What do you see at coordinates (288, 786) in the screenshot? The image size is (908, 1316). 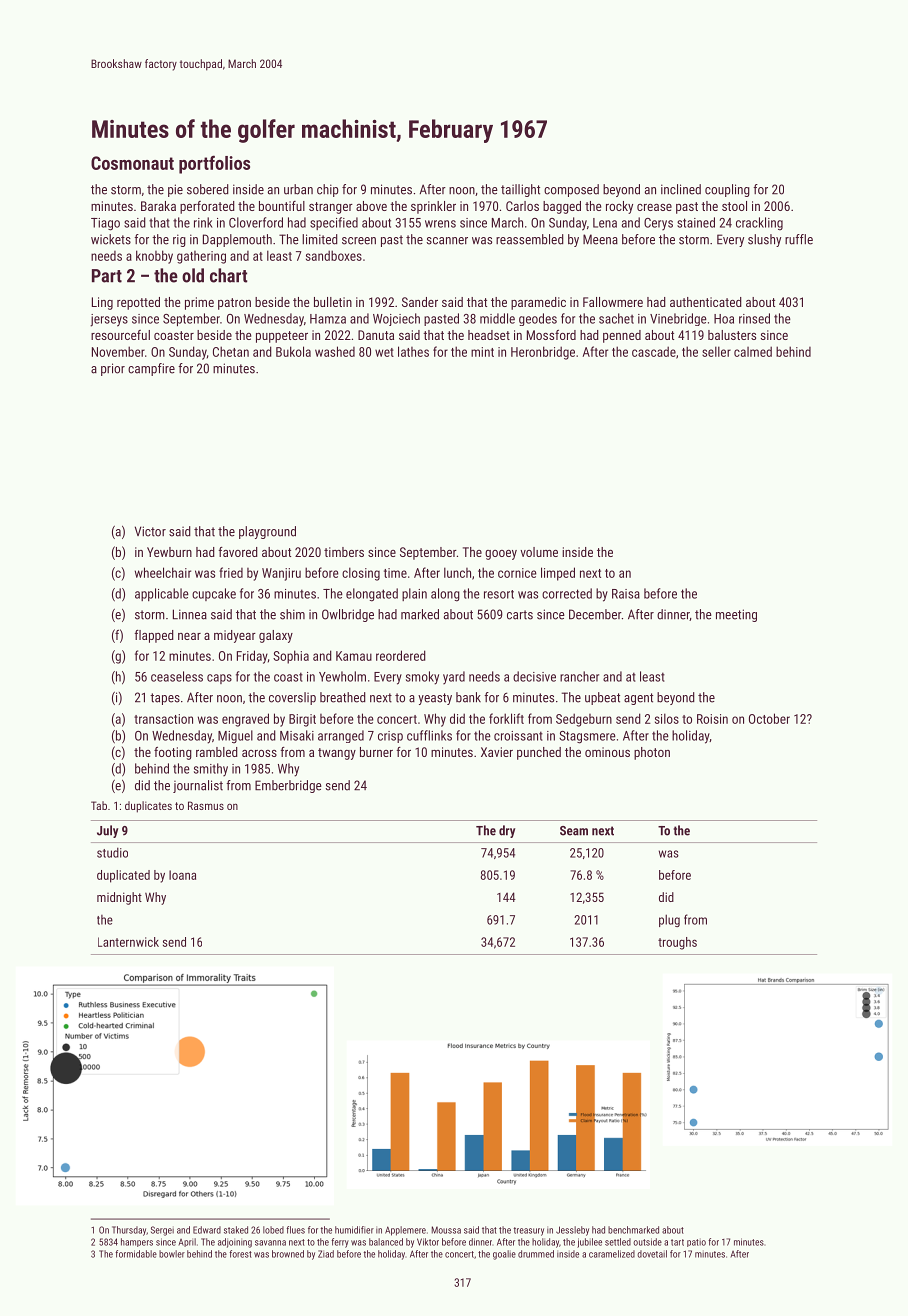 I see `Emberbridge` at bounding box center [288, 786].
